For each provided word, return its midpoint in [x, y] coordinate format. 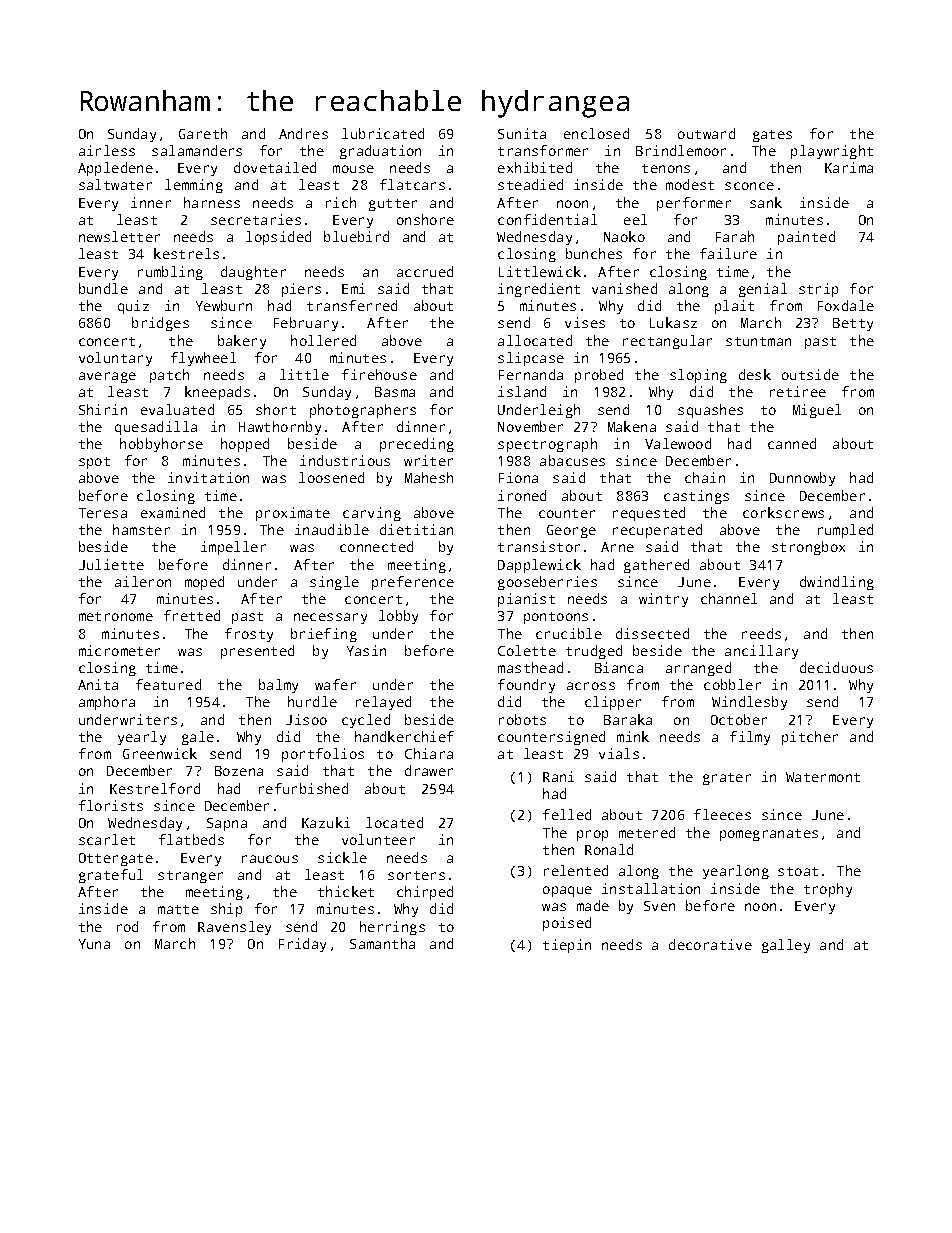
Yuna [94, 944]
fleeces [722, 814]
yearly [142, 738]
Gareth [203, 133]
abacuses [572, 460]
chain [705, 477]
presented [257, 652]
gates [772, 136]
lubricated [383, 133]
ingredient [539, 290]
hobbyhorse [161, 445]
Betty [853, 324]
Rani [558, 776]
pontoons [556, 618]
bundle [103, 288]
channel [729, 598]
